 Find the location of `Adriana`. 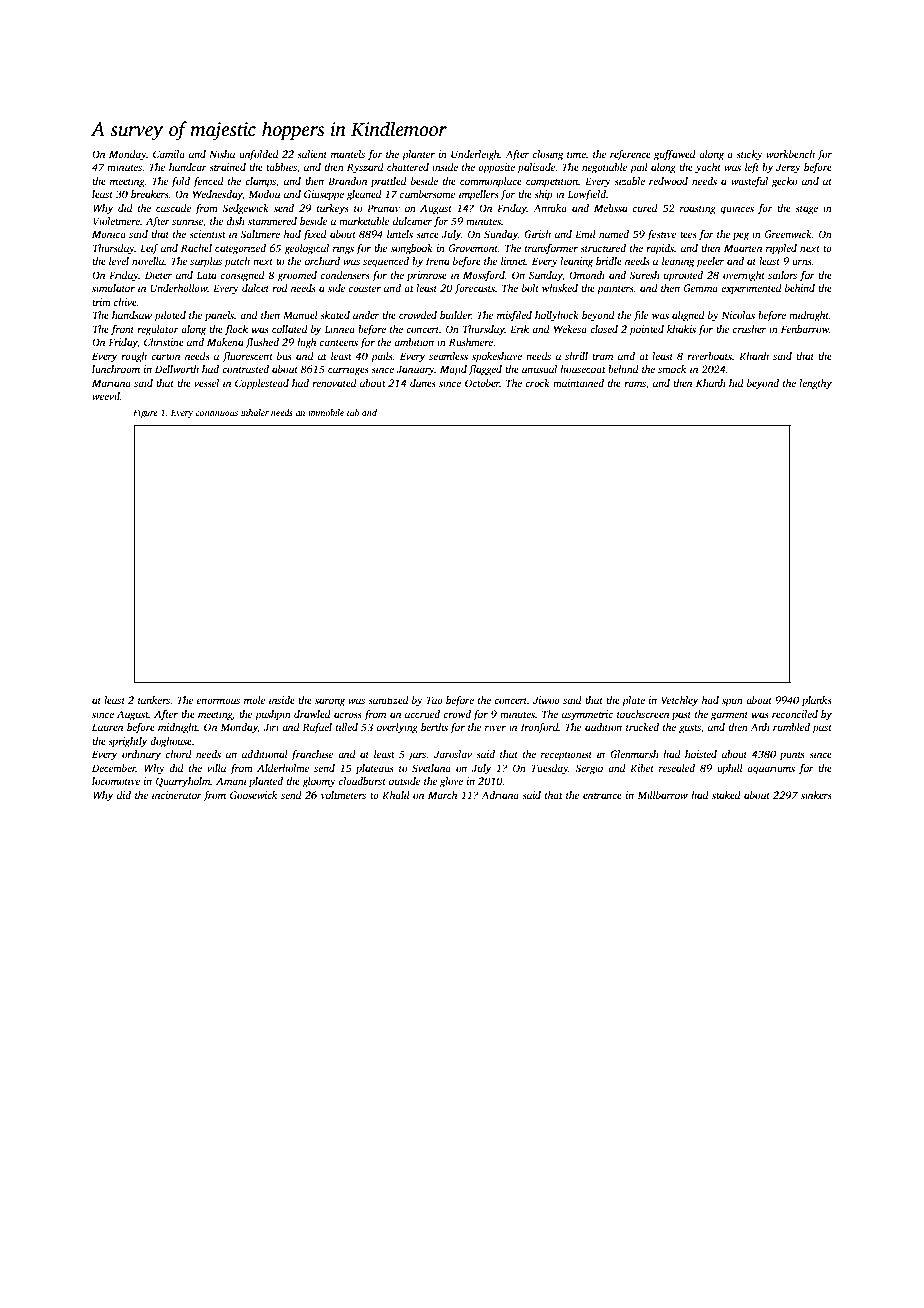

Adriana is located at coordinates (500, 795).
